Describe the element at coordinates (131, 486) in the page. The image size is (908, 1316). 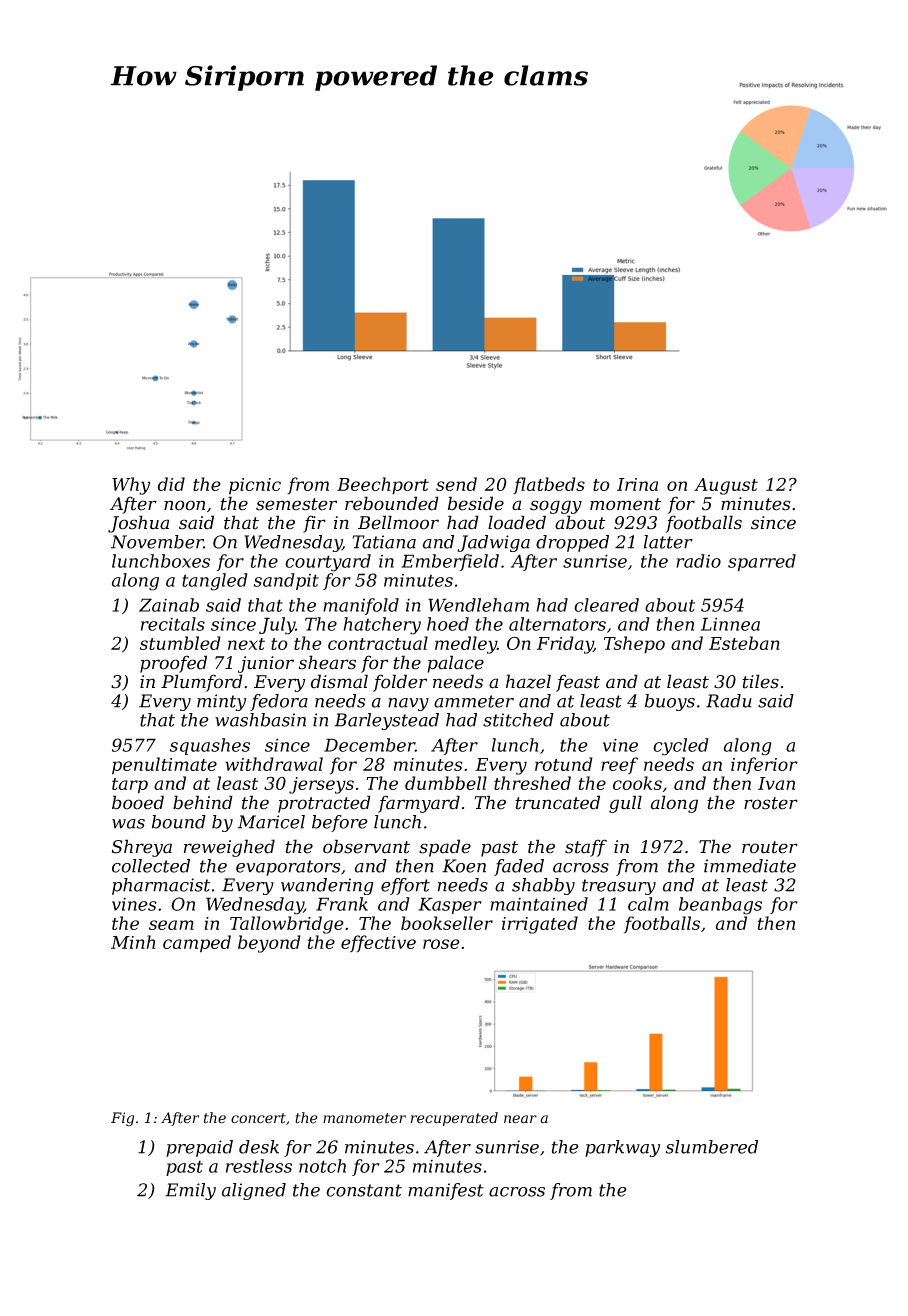
I see `Why` at that location.
